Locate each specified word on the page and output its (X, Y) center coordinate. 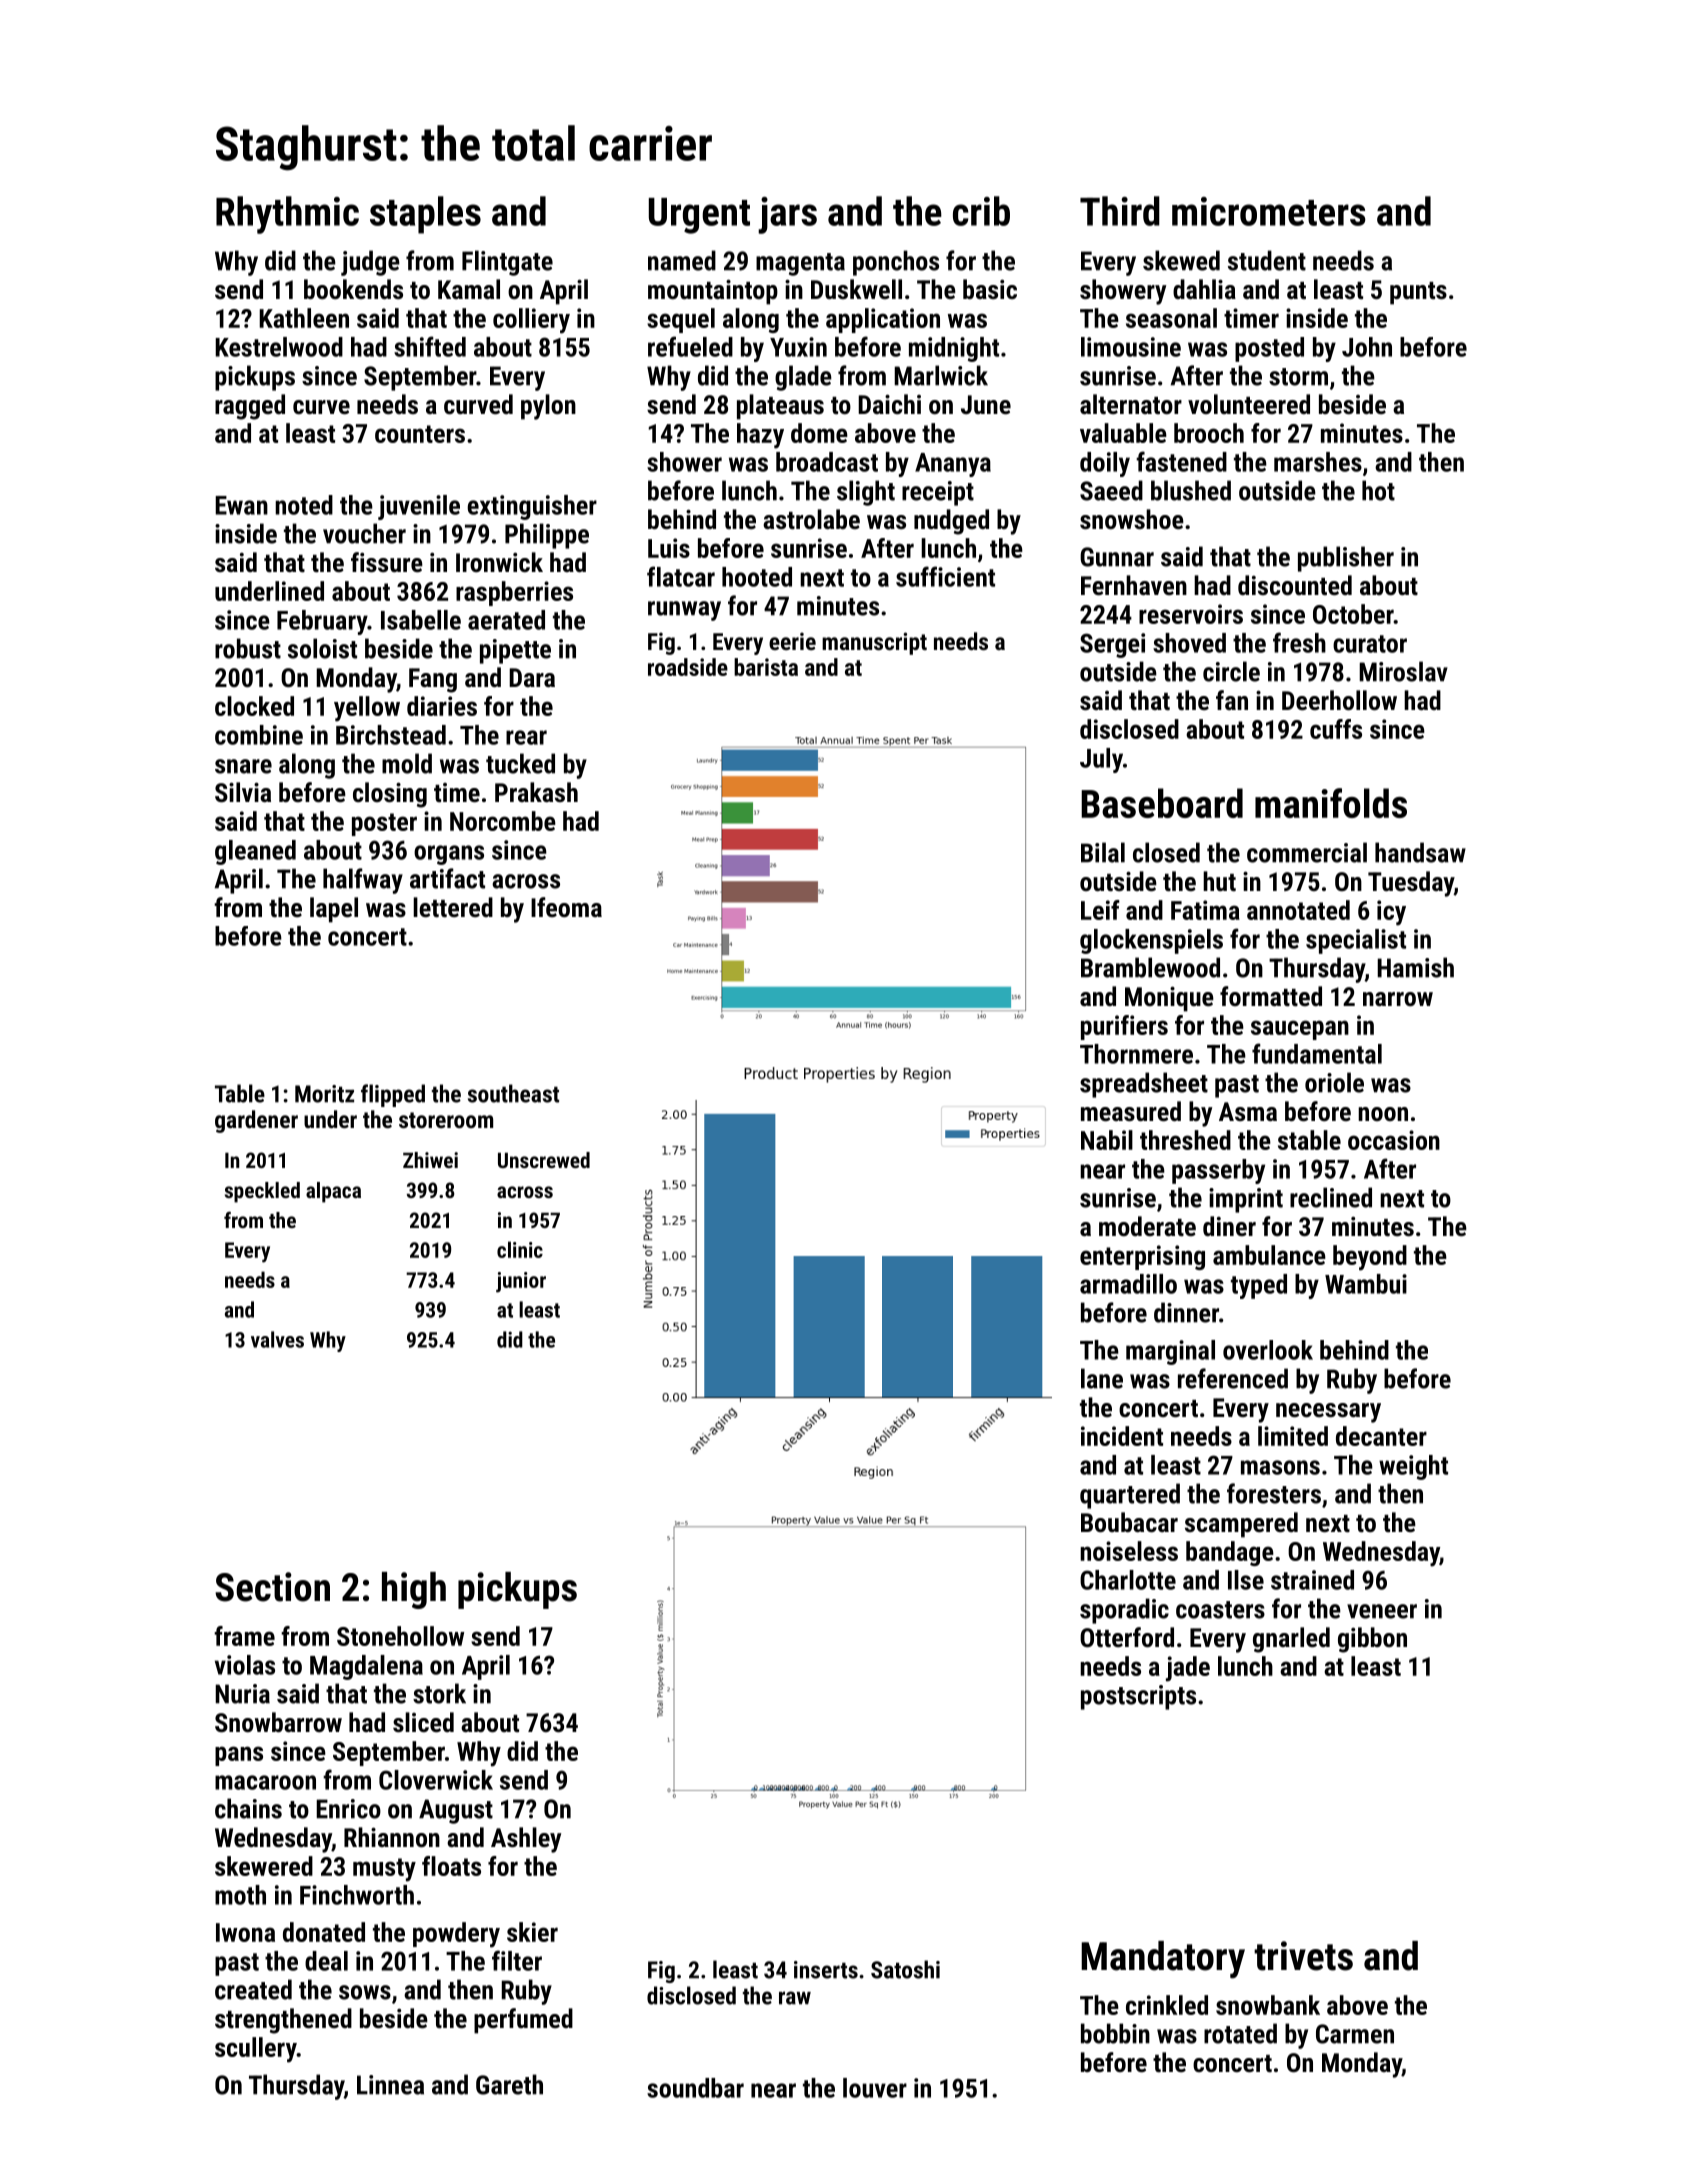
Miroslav (1403, 671)
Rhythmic (287, 215)
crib (981, 211)
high (414, 1590)
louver (875, 2088)
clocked (254, 706)
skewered (264, 1866)
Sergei (1112, 645)
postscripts (1138, 1697)
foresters (1274, 1493)
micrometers (1269, 211)
